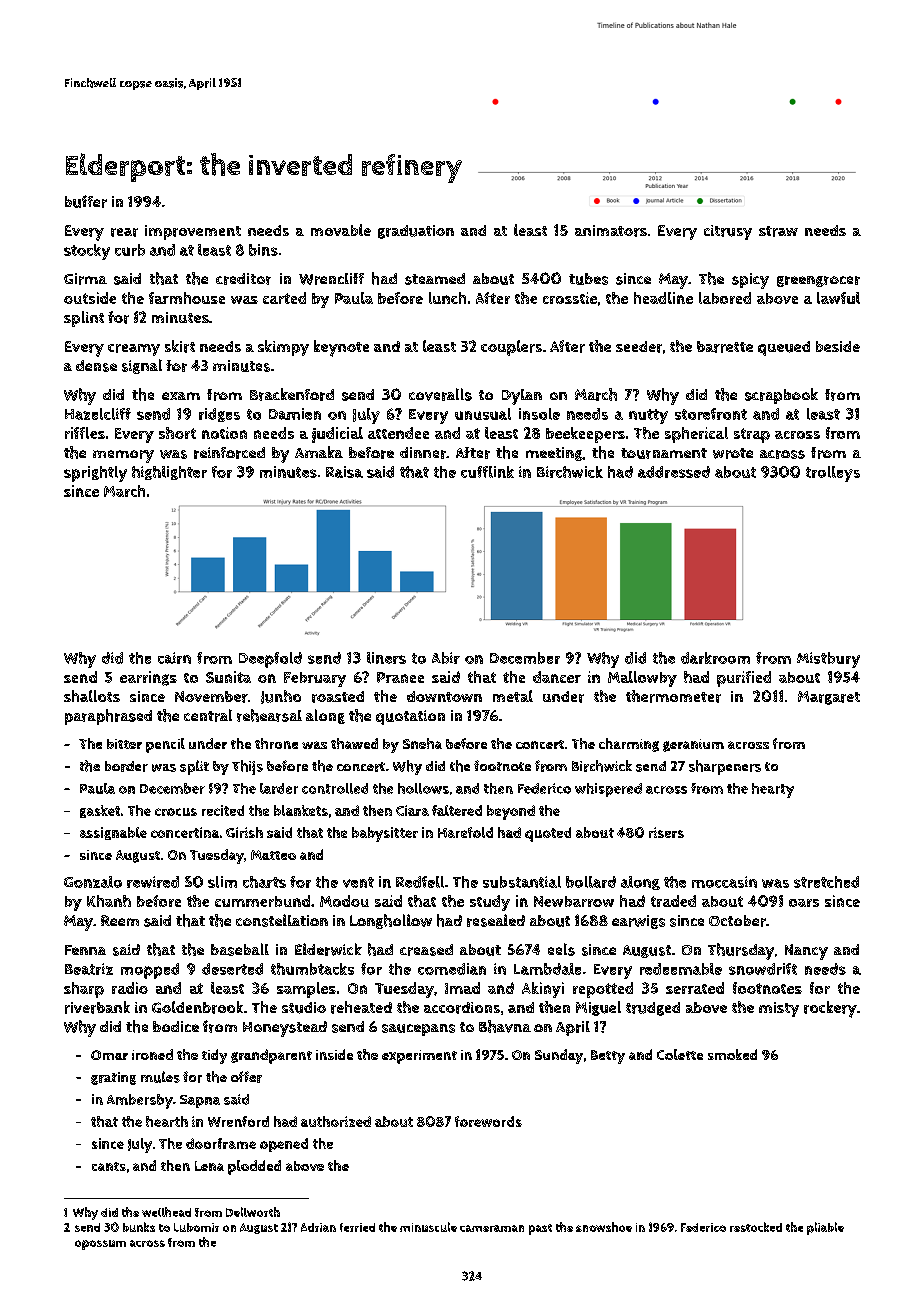  I want to click on Lena, so click(209, 1166).
